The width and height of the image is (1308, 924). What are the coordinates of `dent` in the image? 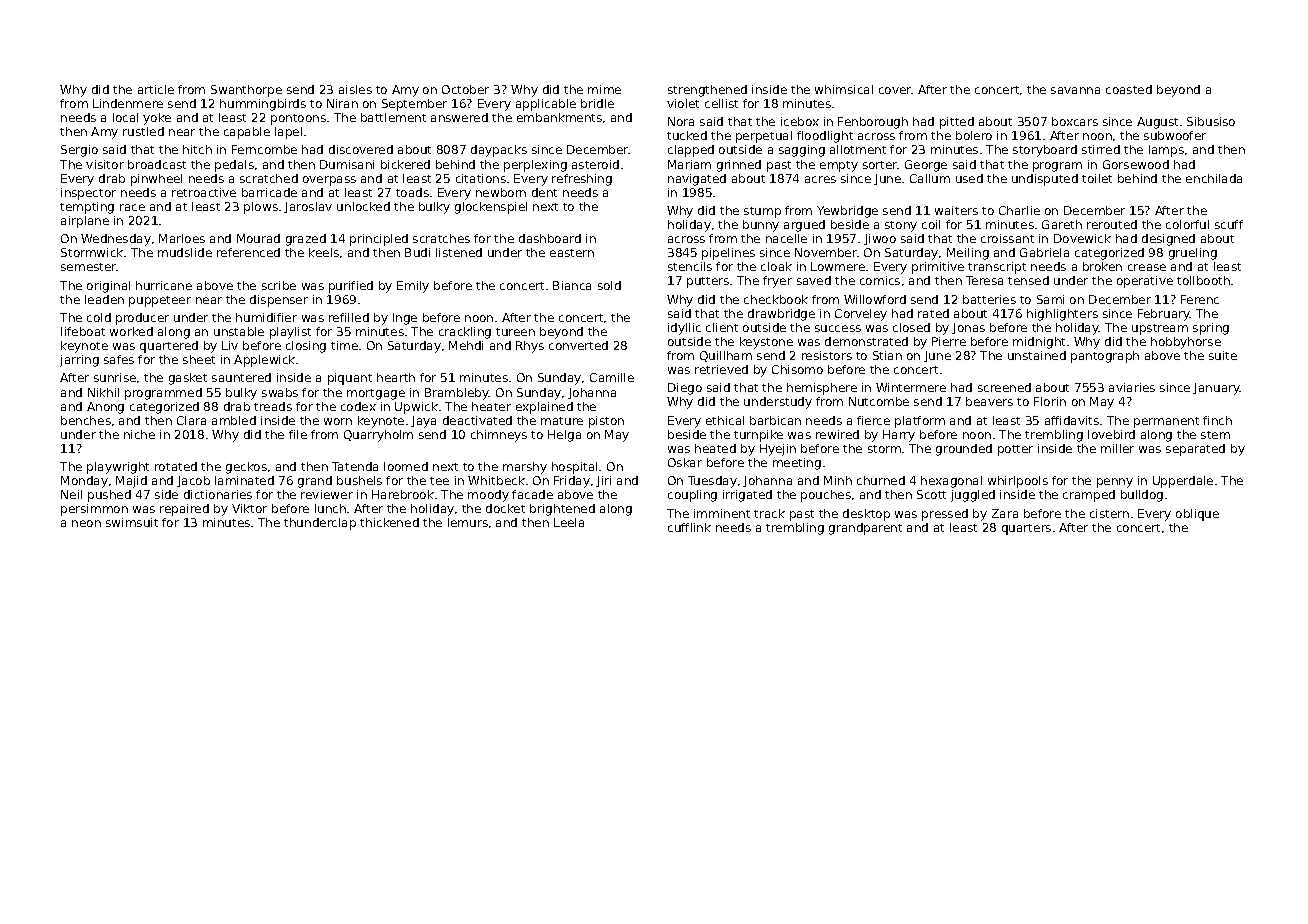 It's located at (544, 192).
